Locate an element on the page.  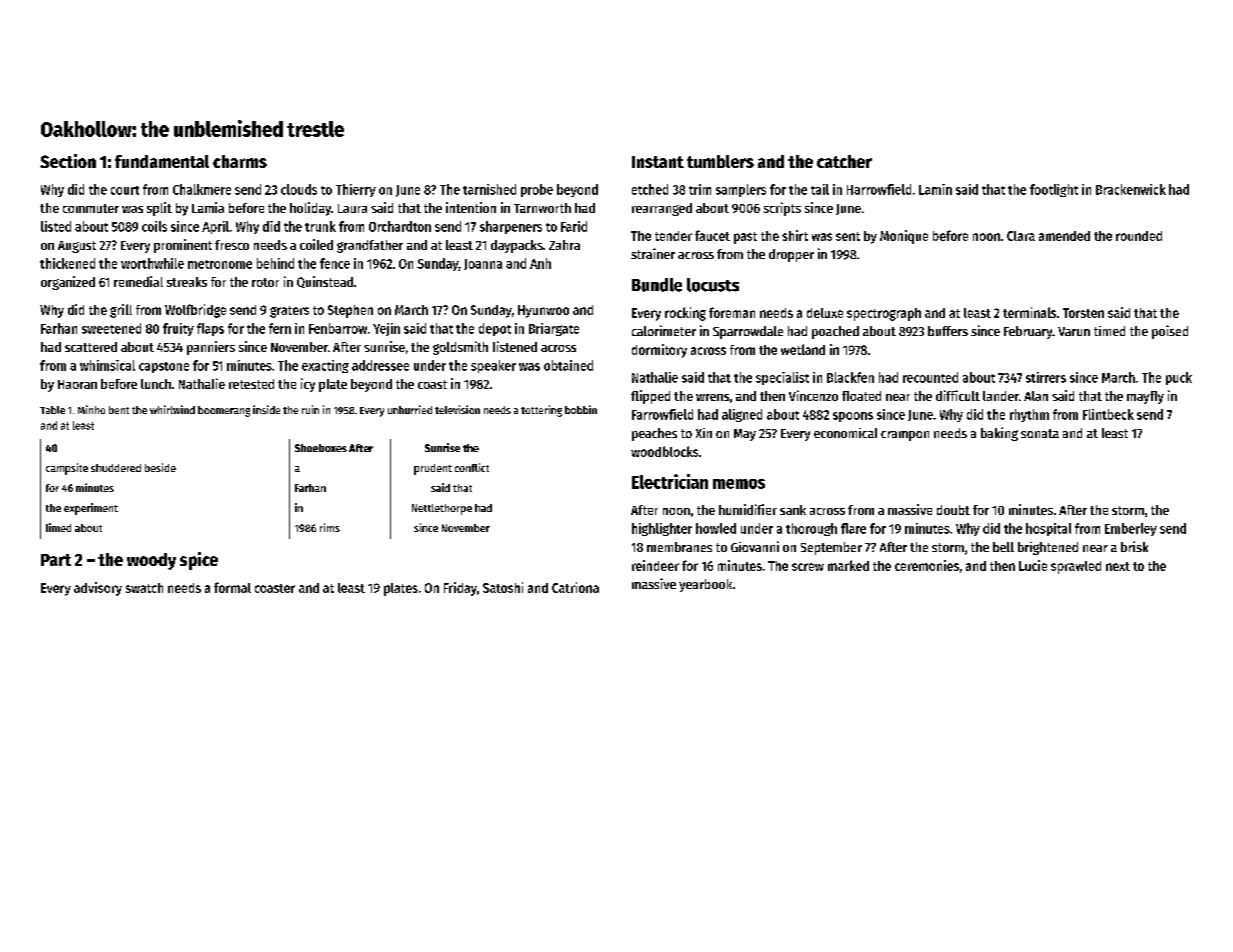
catcher is located at coordinates (844, 161).
